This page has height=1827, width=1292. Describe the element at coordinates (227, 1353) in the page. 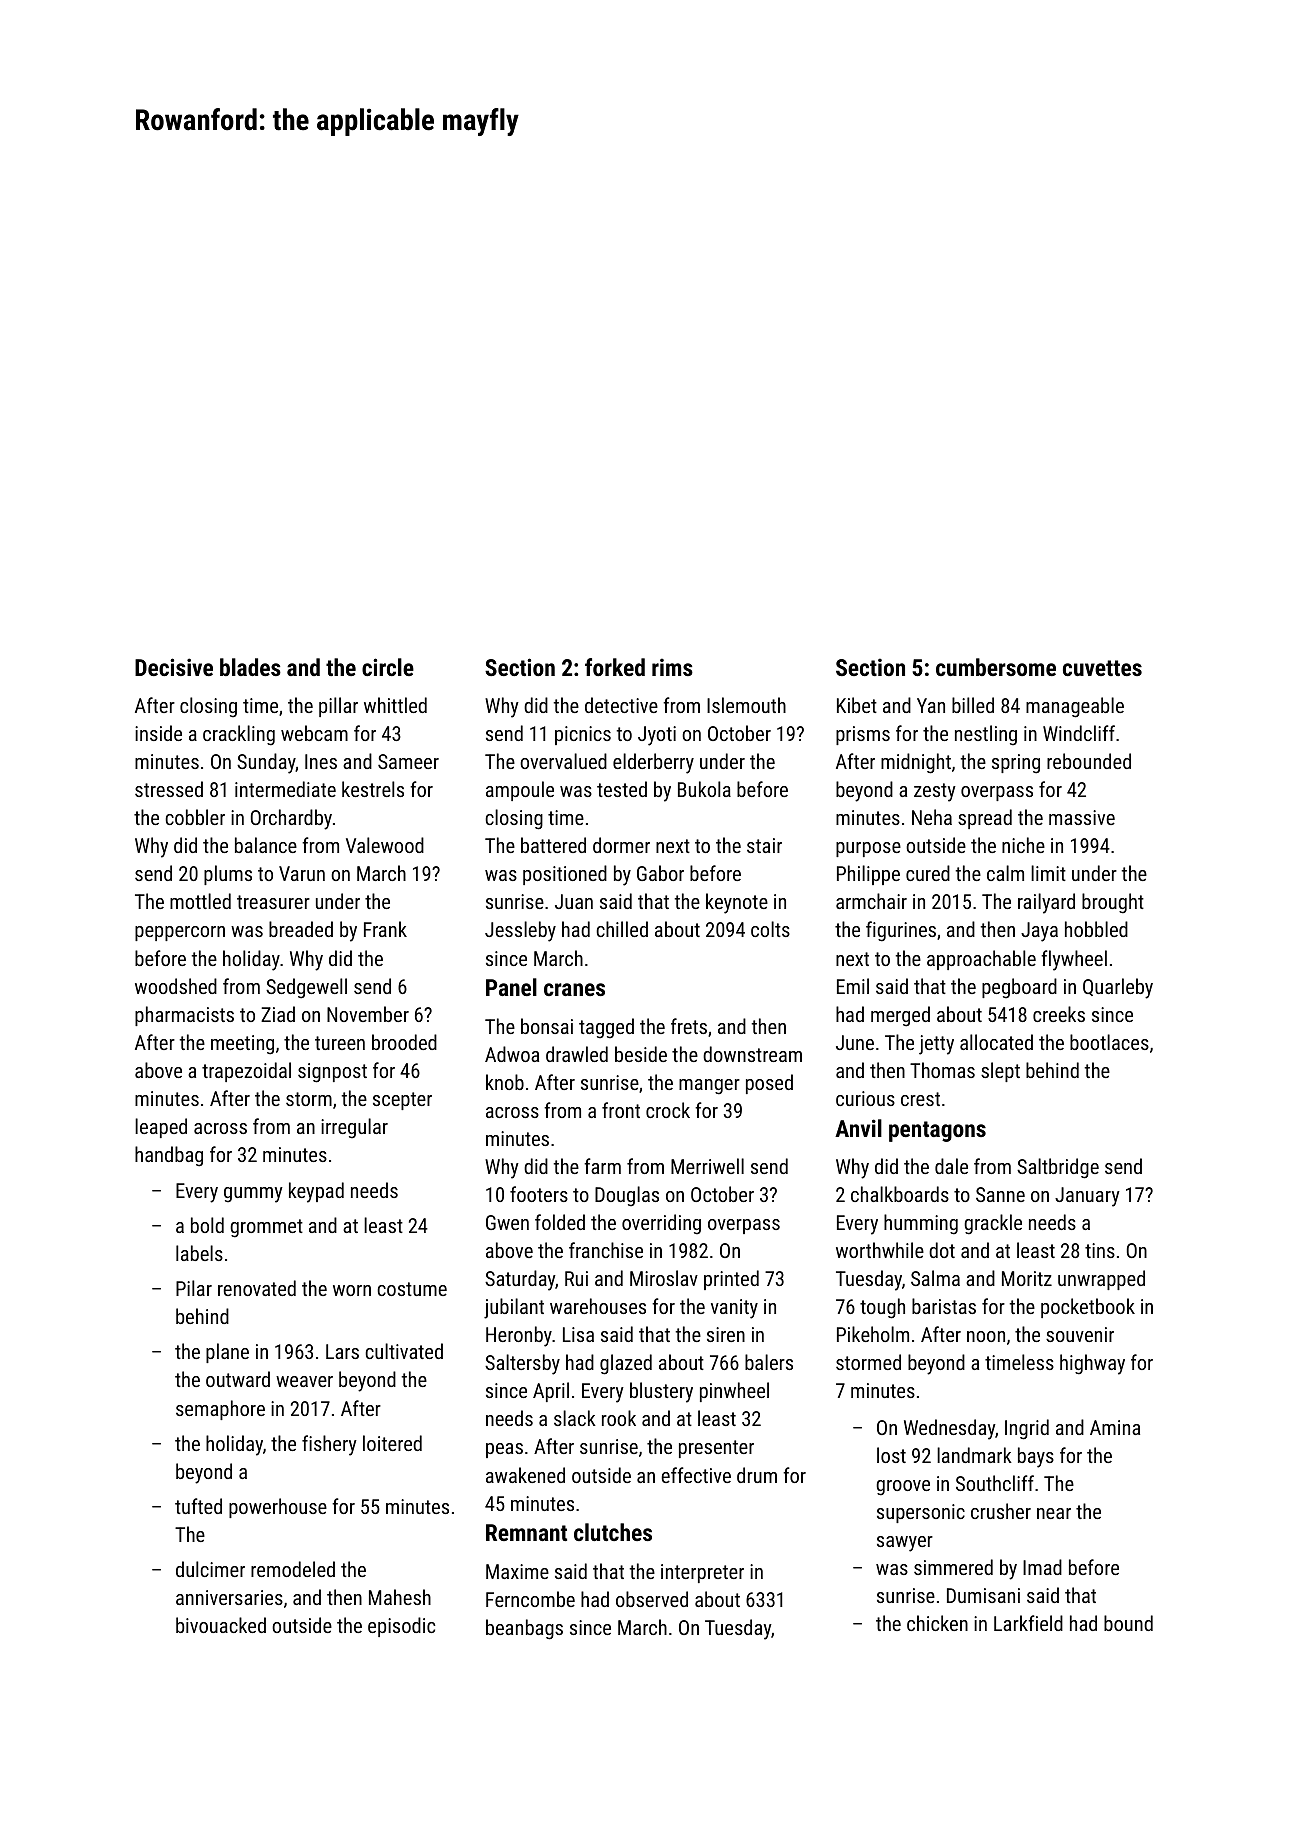

I see `plane` at that location.
